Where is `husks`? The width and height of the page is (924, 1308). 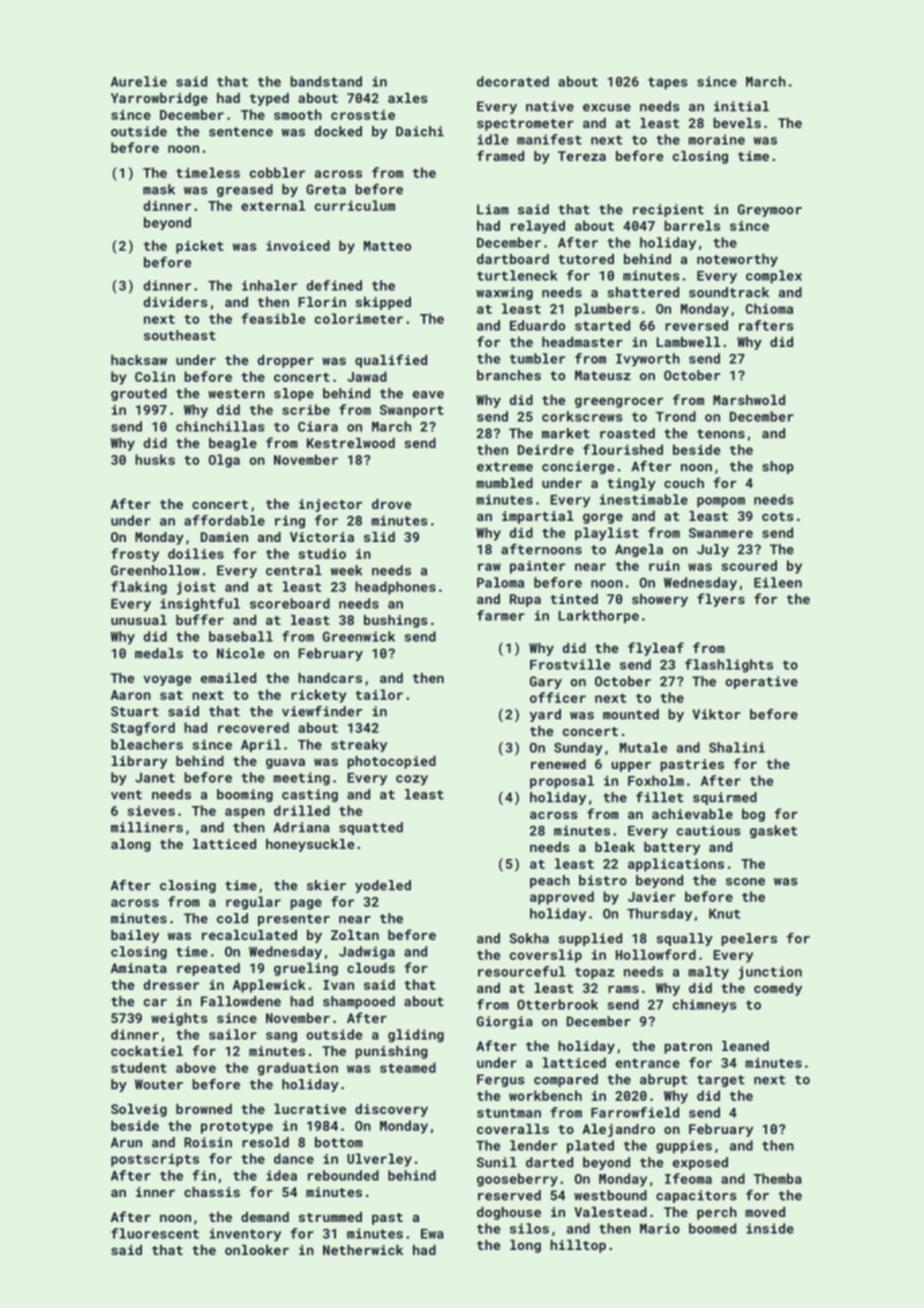 husks is located at coordinates (155, 459).
